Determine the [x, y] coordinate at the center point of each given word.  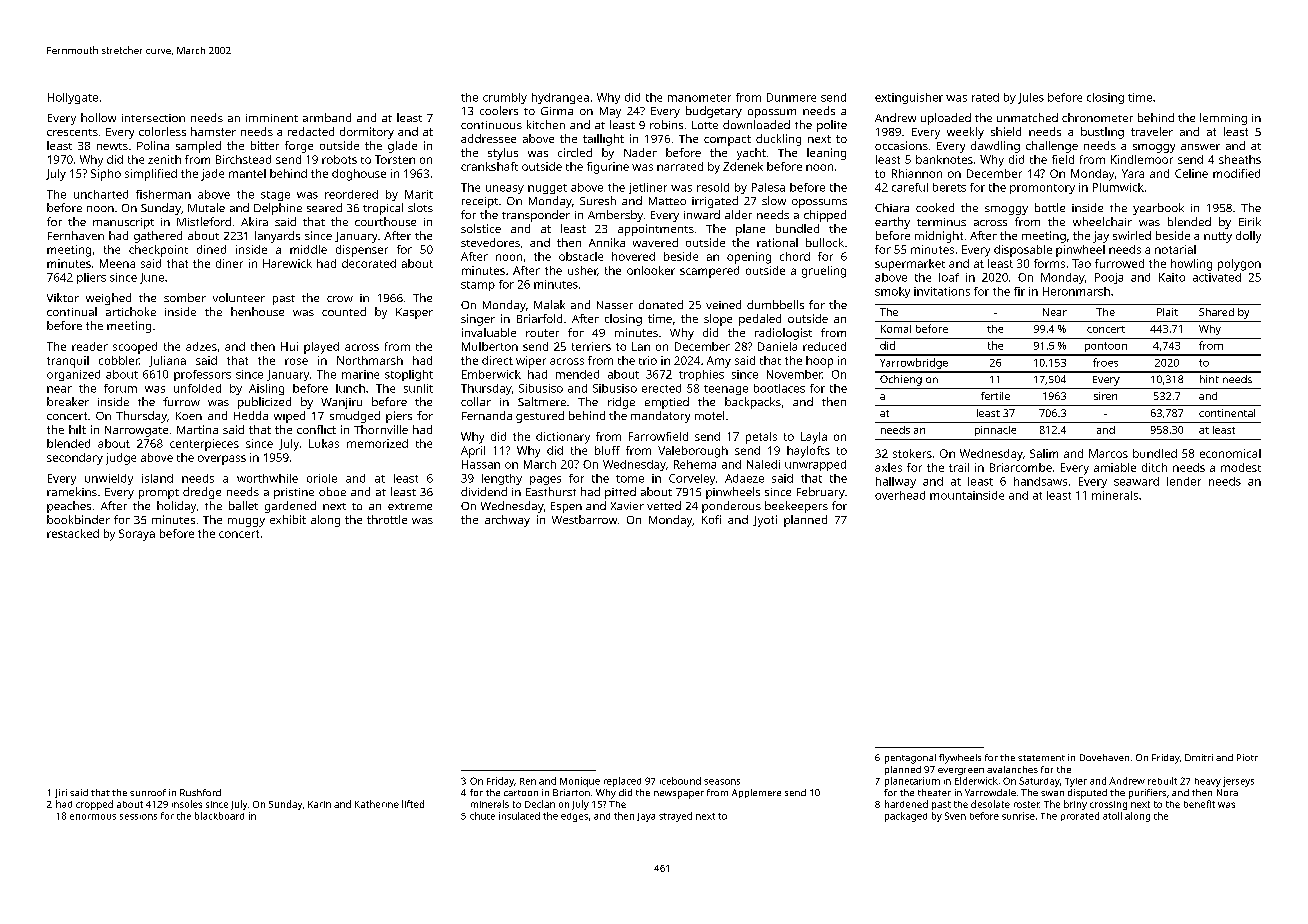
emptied [667, 403]
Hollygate [73, 98]
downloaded [756, 124]
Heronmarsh [1076, 291]
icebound [680, 781]
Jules [1031, 98]
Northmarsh [370, 360]
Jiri [61, 793]
